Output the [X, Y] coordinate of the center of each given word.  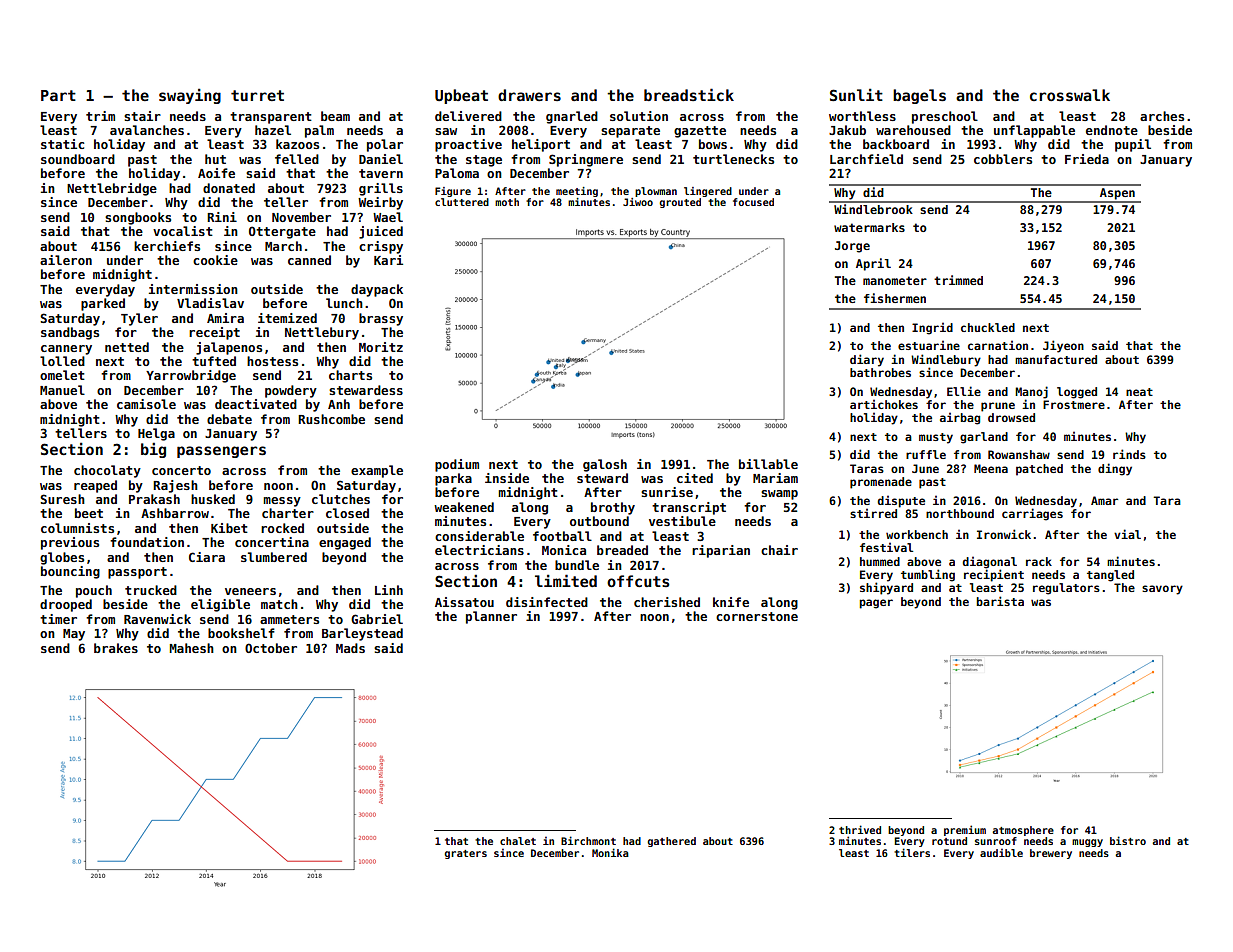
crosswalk [1070, 95]
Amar [1104, 500]
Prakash [154, 499]
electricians [479, 550]
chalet [518, 841]
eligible [220, 605]
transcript [689, 508]
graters [466, 854]
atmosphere [1023, 831]
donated [229, 188]
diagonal [990, 562]
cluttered [462, 202]
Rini [222, 217]
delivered [468, 116]
